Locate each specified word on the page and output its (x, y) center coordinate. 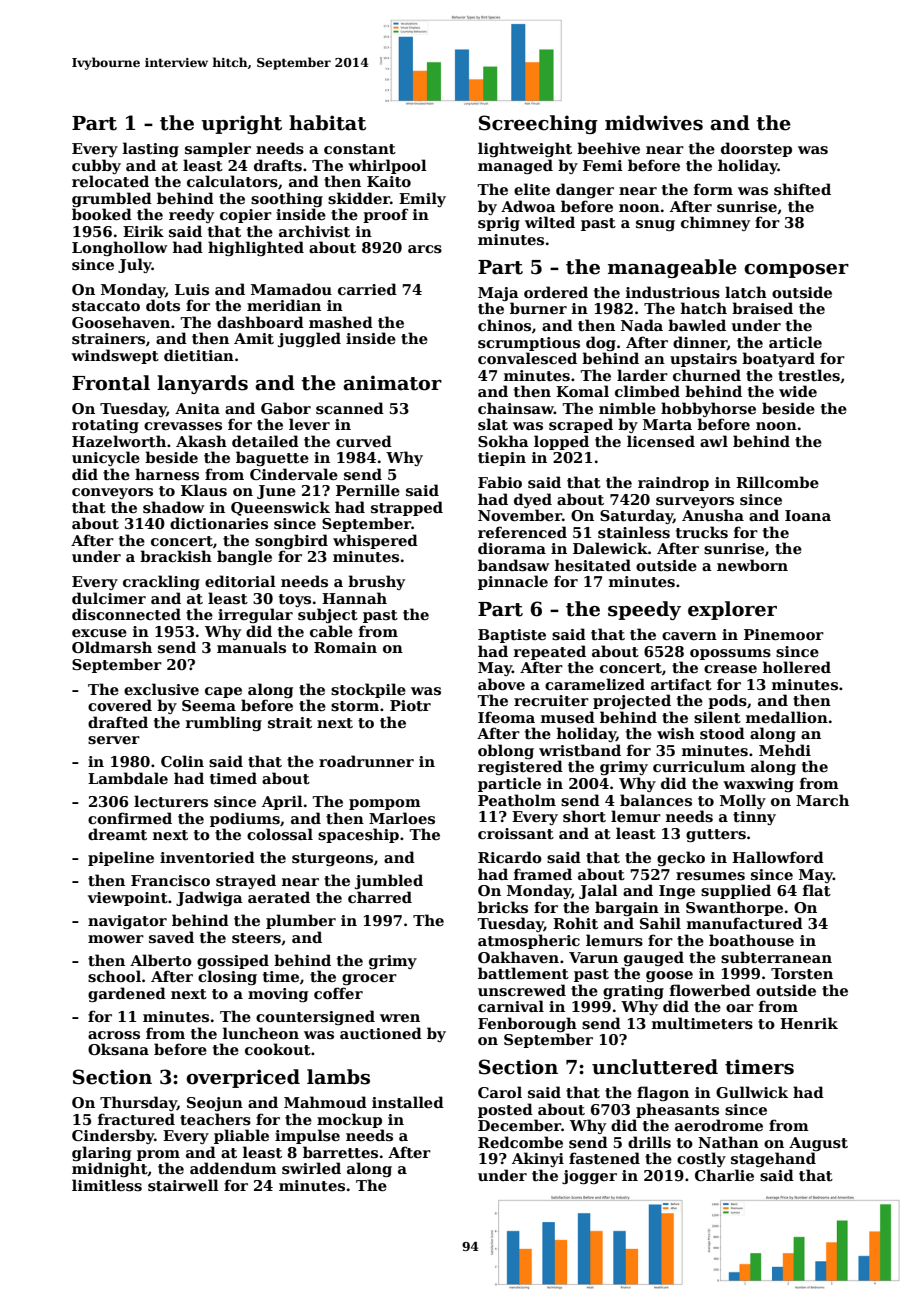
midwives (654, 123)
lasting (151, 149)
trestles (809, 375)
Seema (209, 705)
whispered (375, 541)
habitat (327, 123)
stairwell (183, 1185)
